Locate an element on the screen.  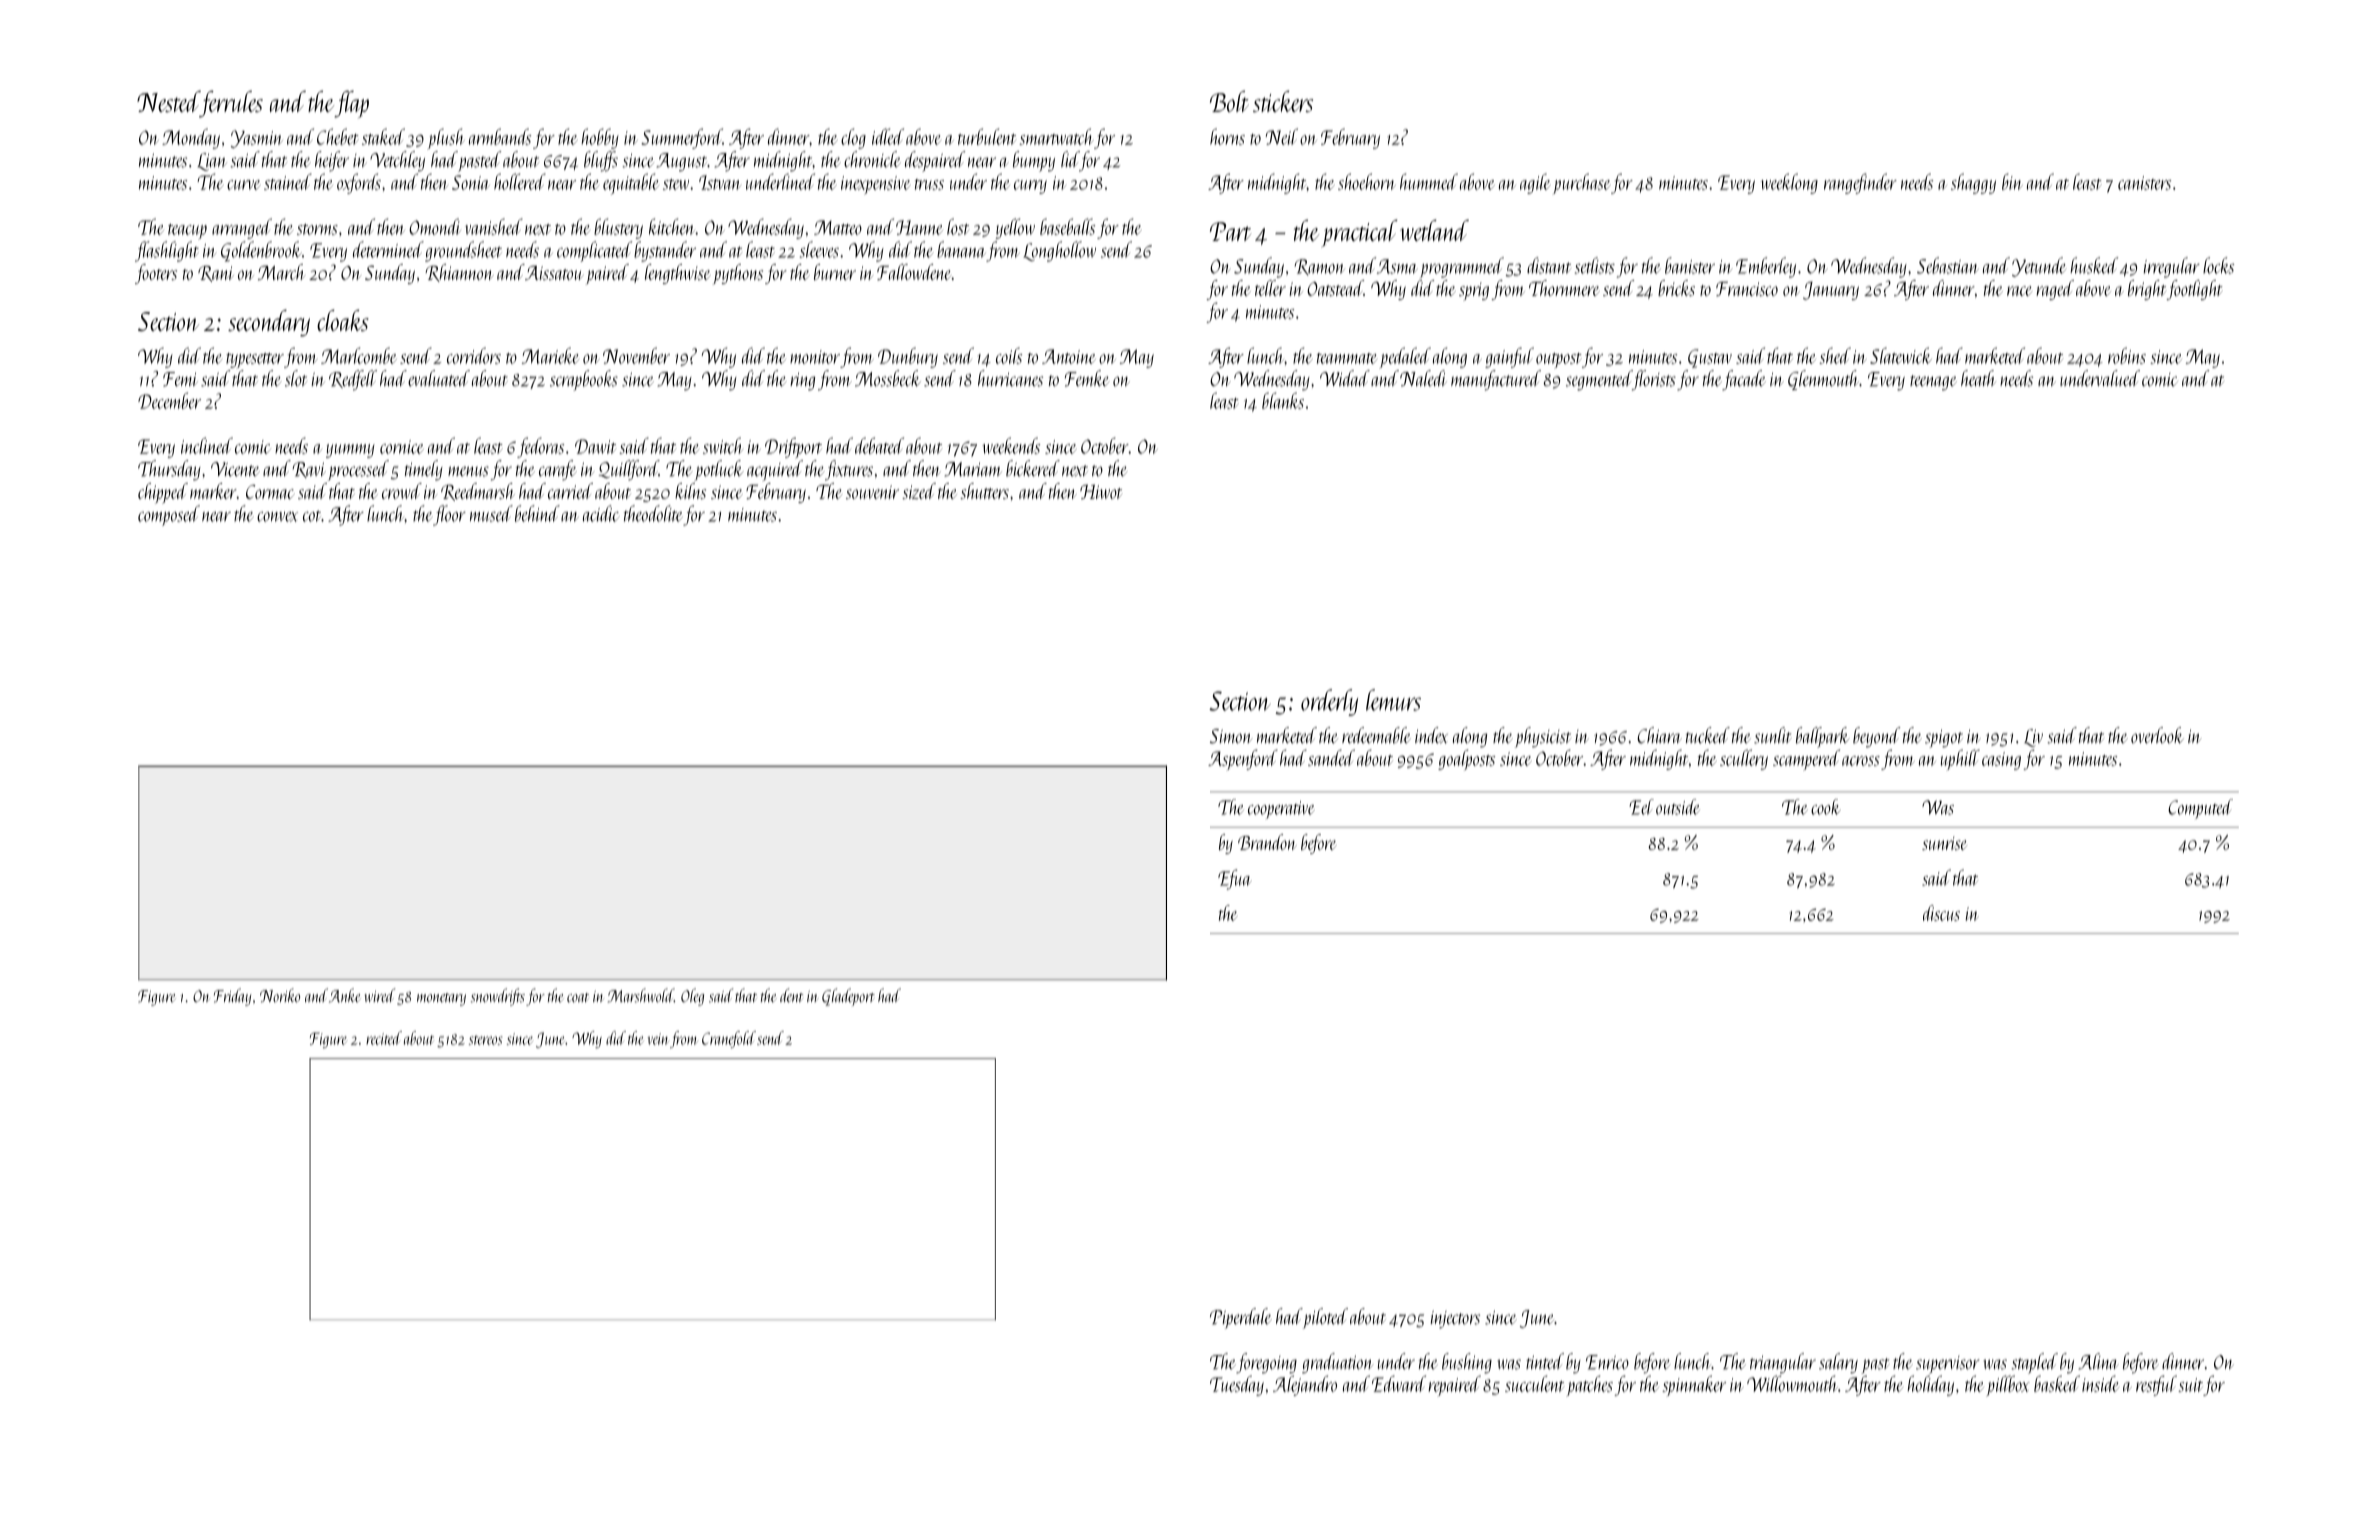
fedoras is located at coordinates (540, 447).
